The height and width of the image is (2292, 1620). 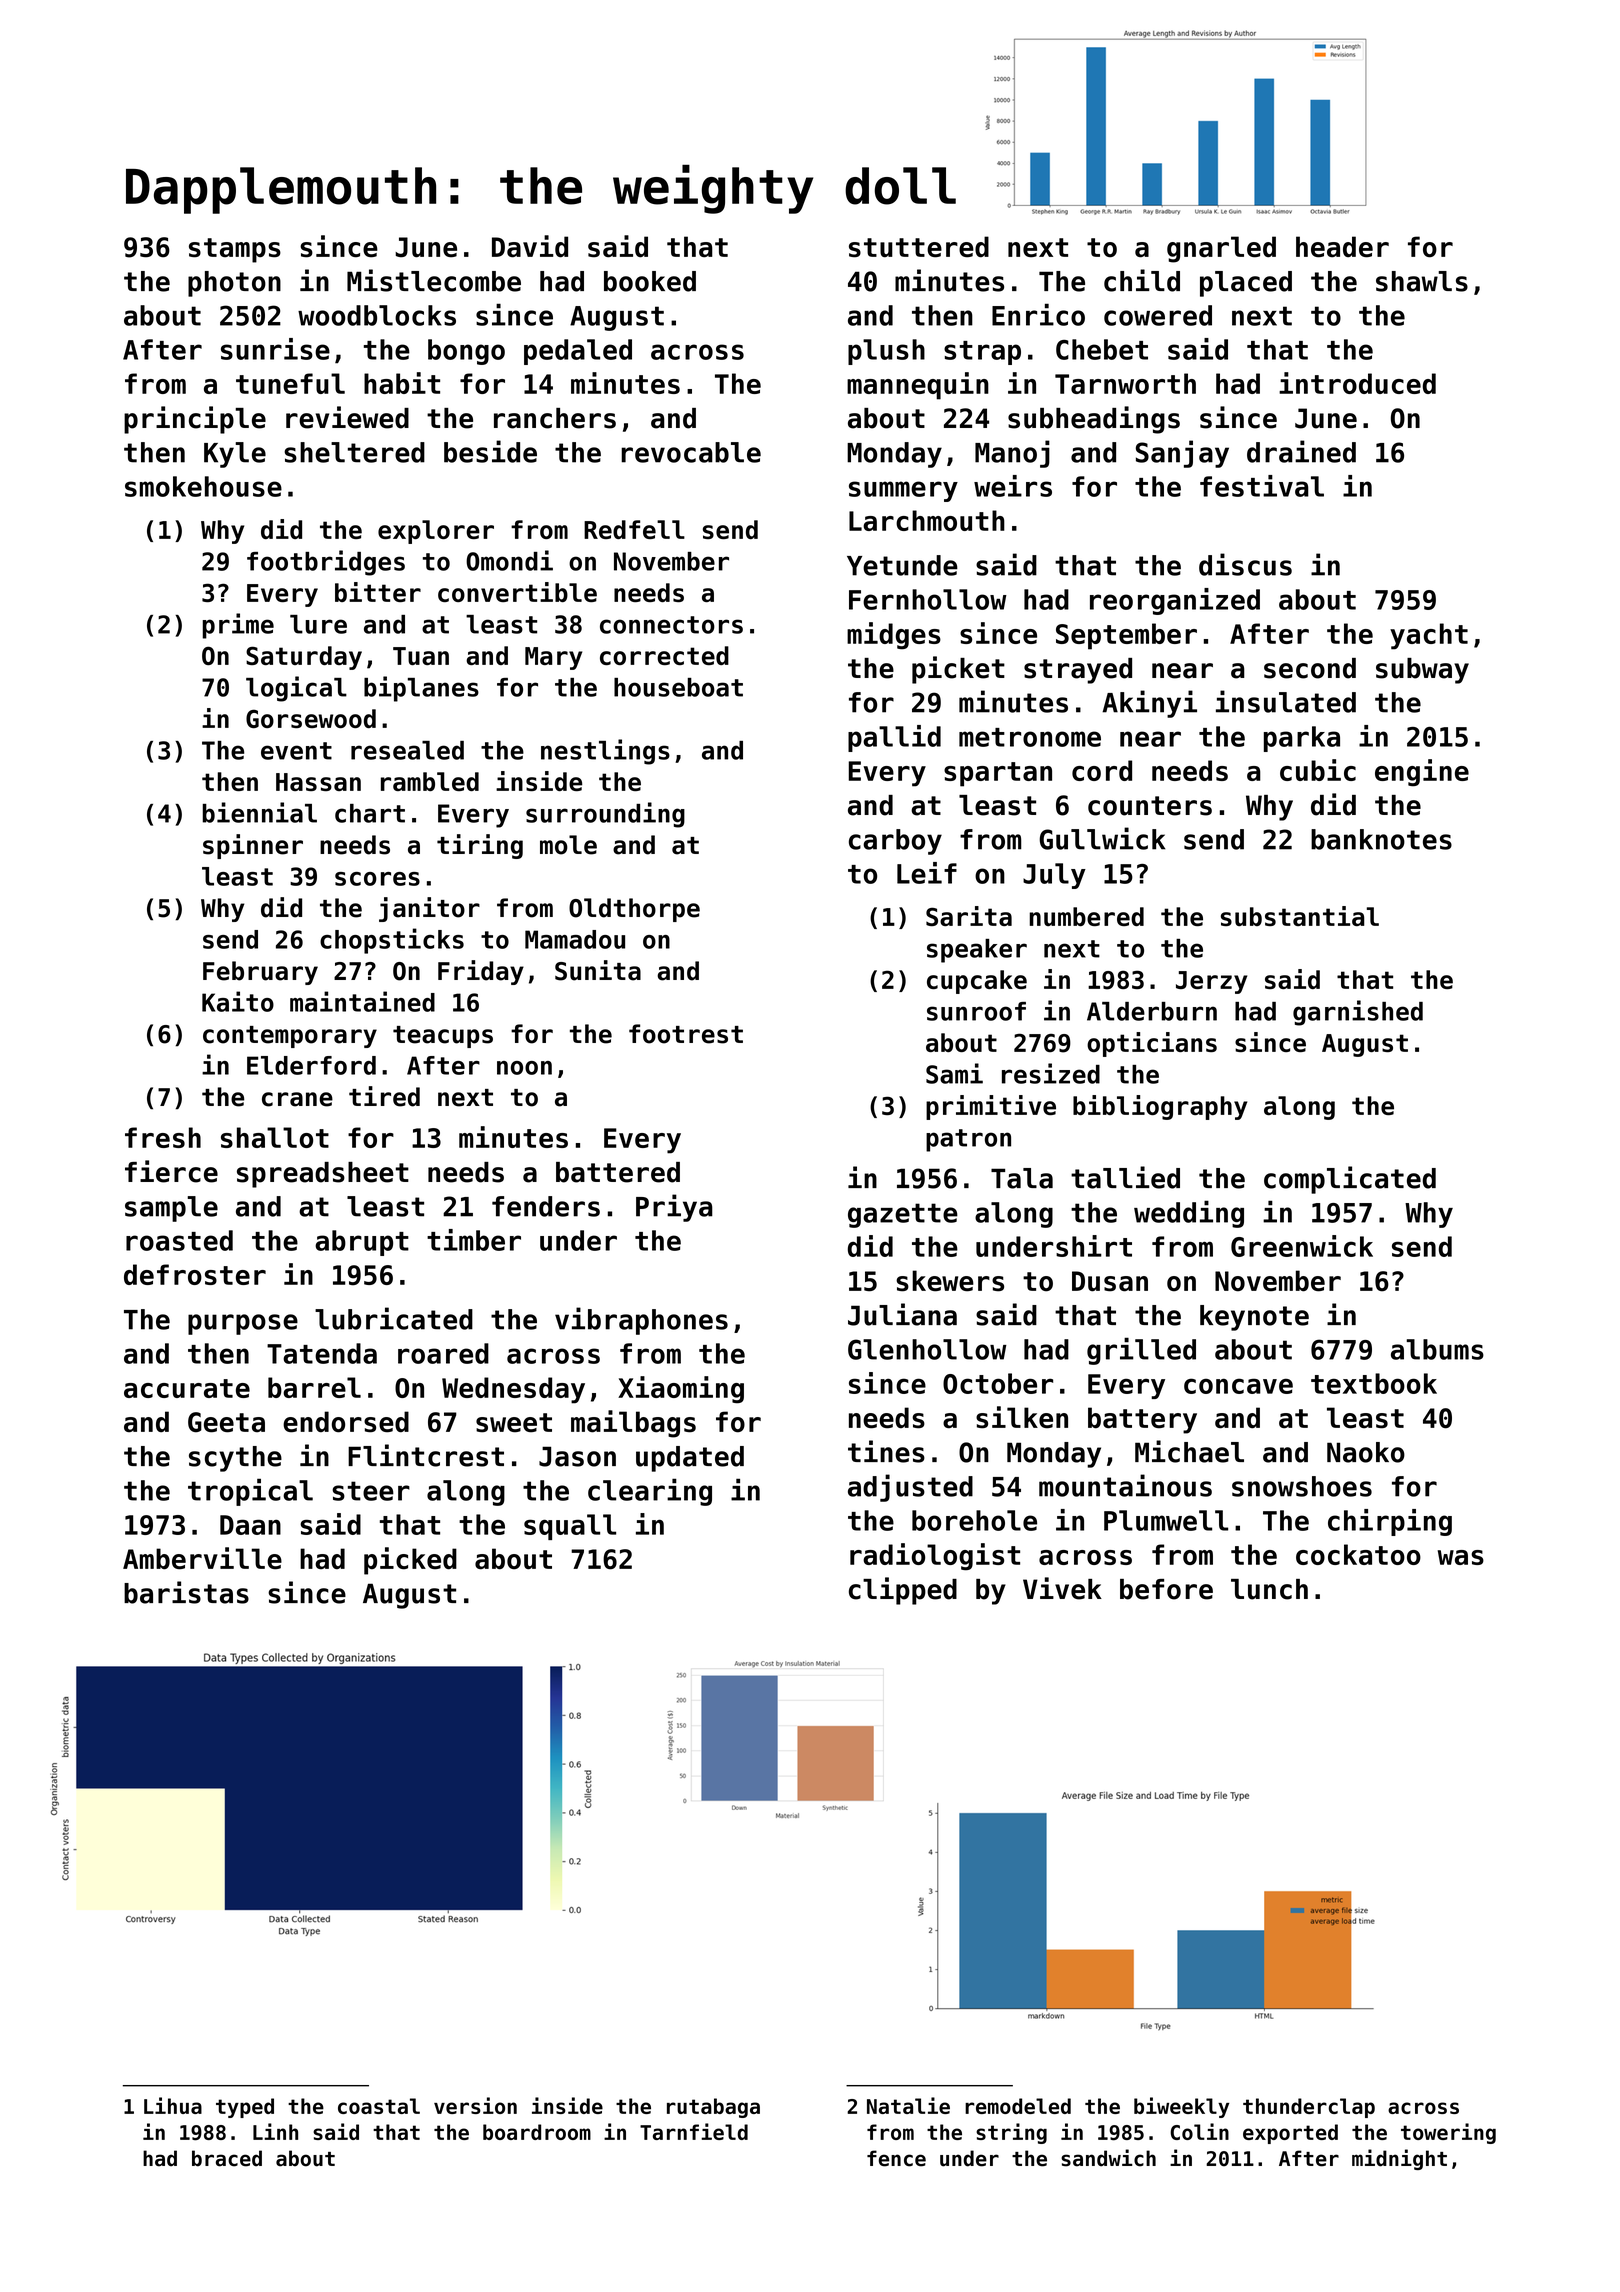 I want to click on sunroof, so click(x=976, y=1011).
